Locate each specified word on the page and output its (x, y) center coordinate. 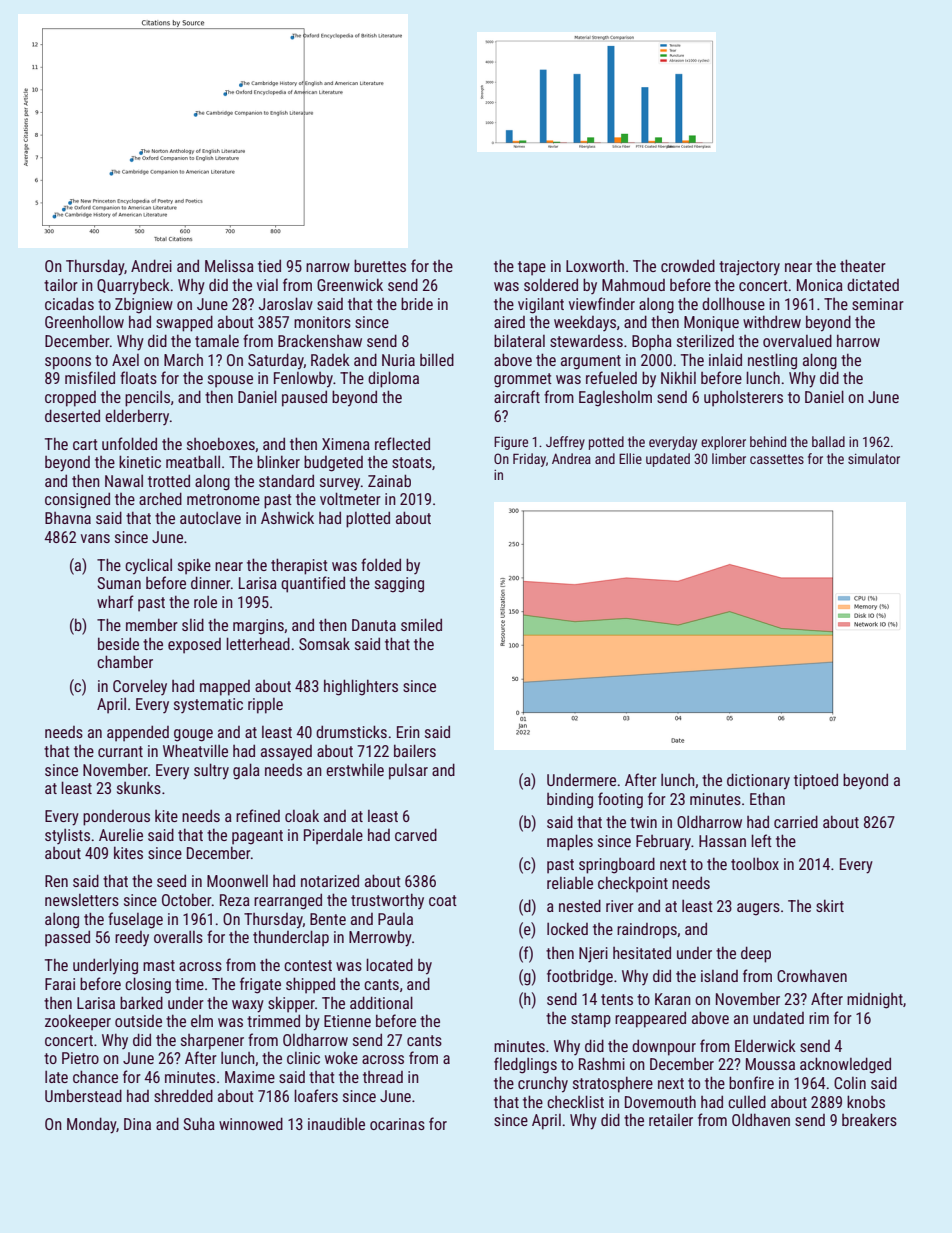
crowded (688, 265)
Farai (60, 984)
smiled (421, 624)
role (205, 601)
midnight (875, 1001)
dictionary (758, 781)
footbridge (580, 977)
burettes (380, 265)
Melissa (229, 266)
